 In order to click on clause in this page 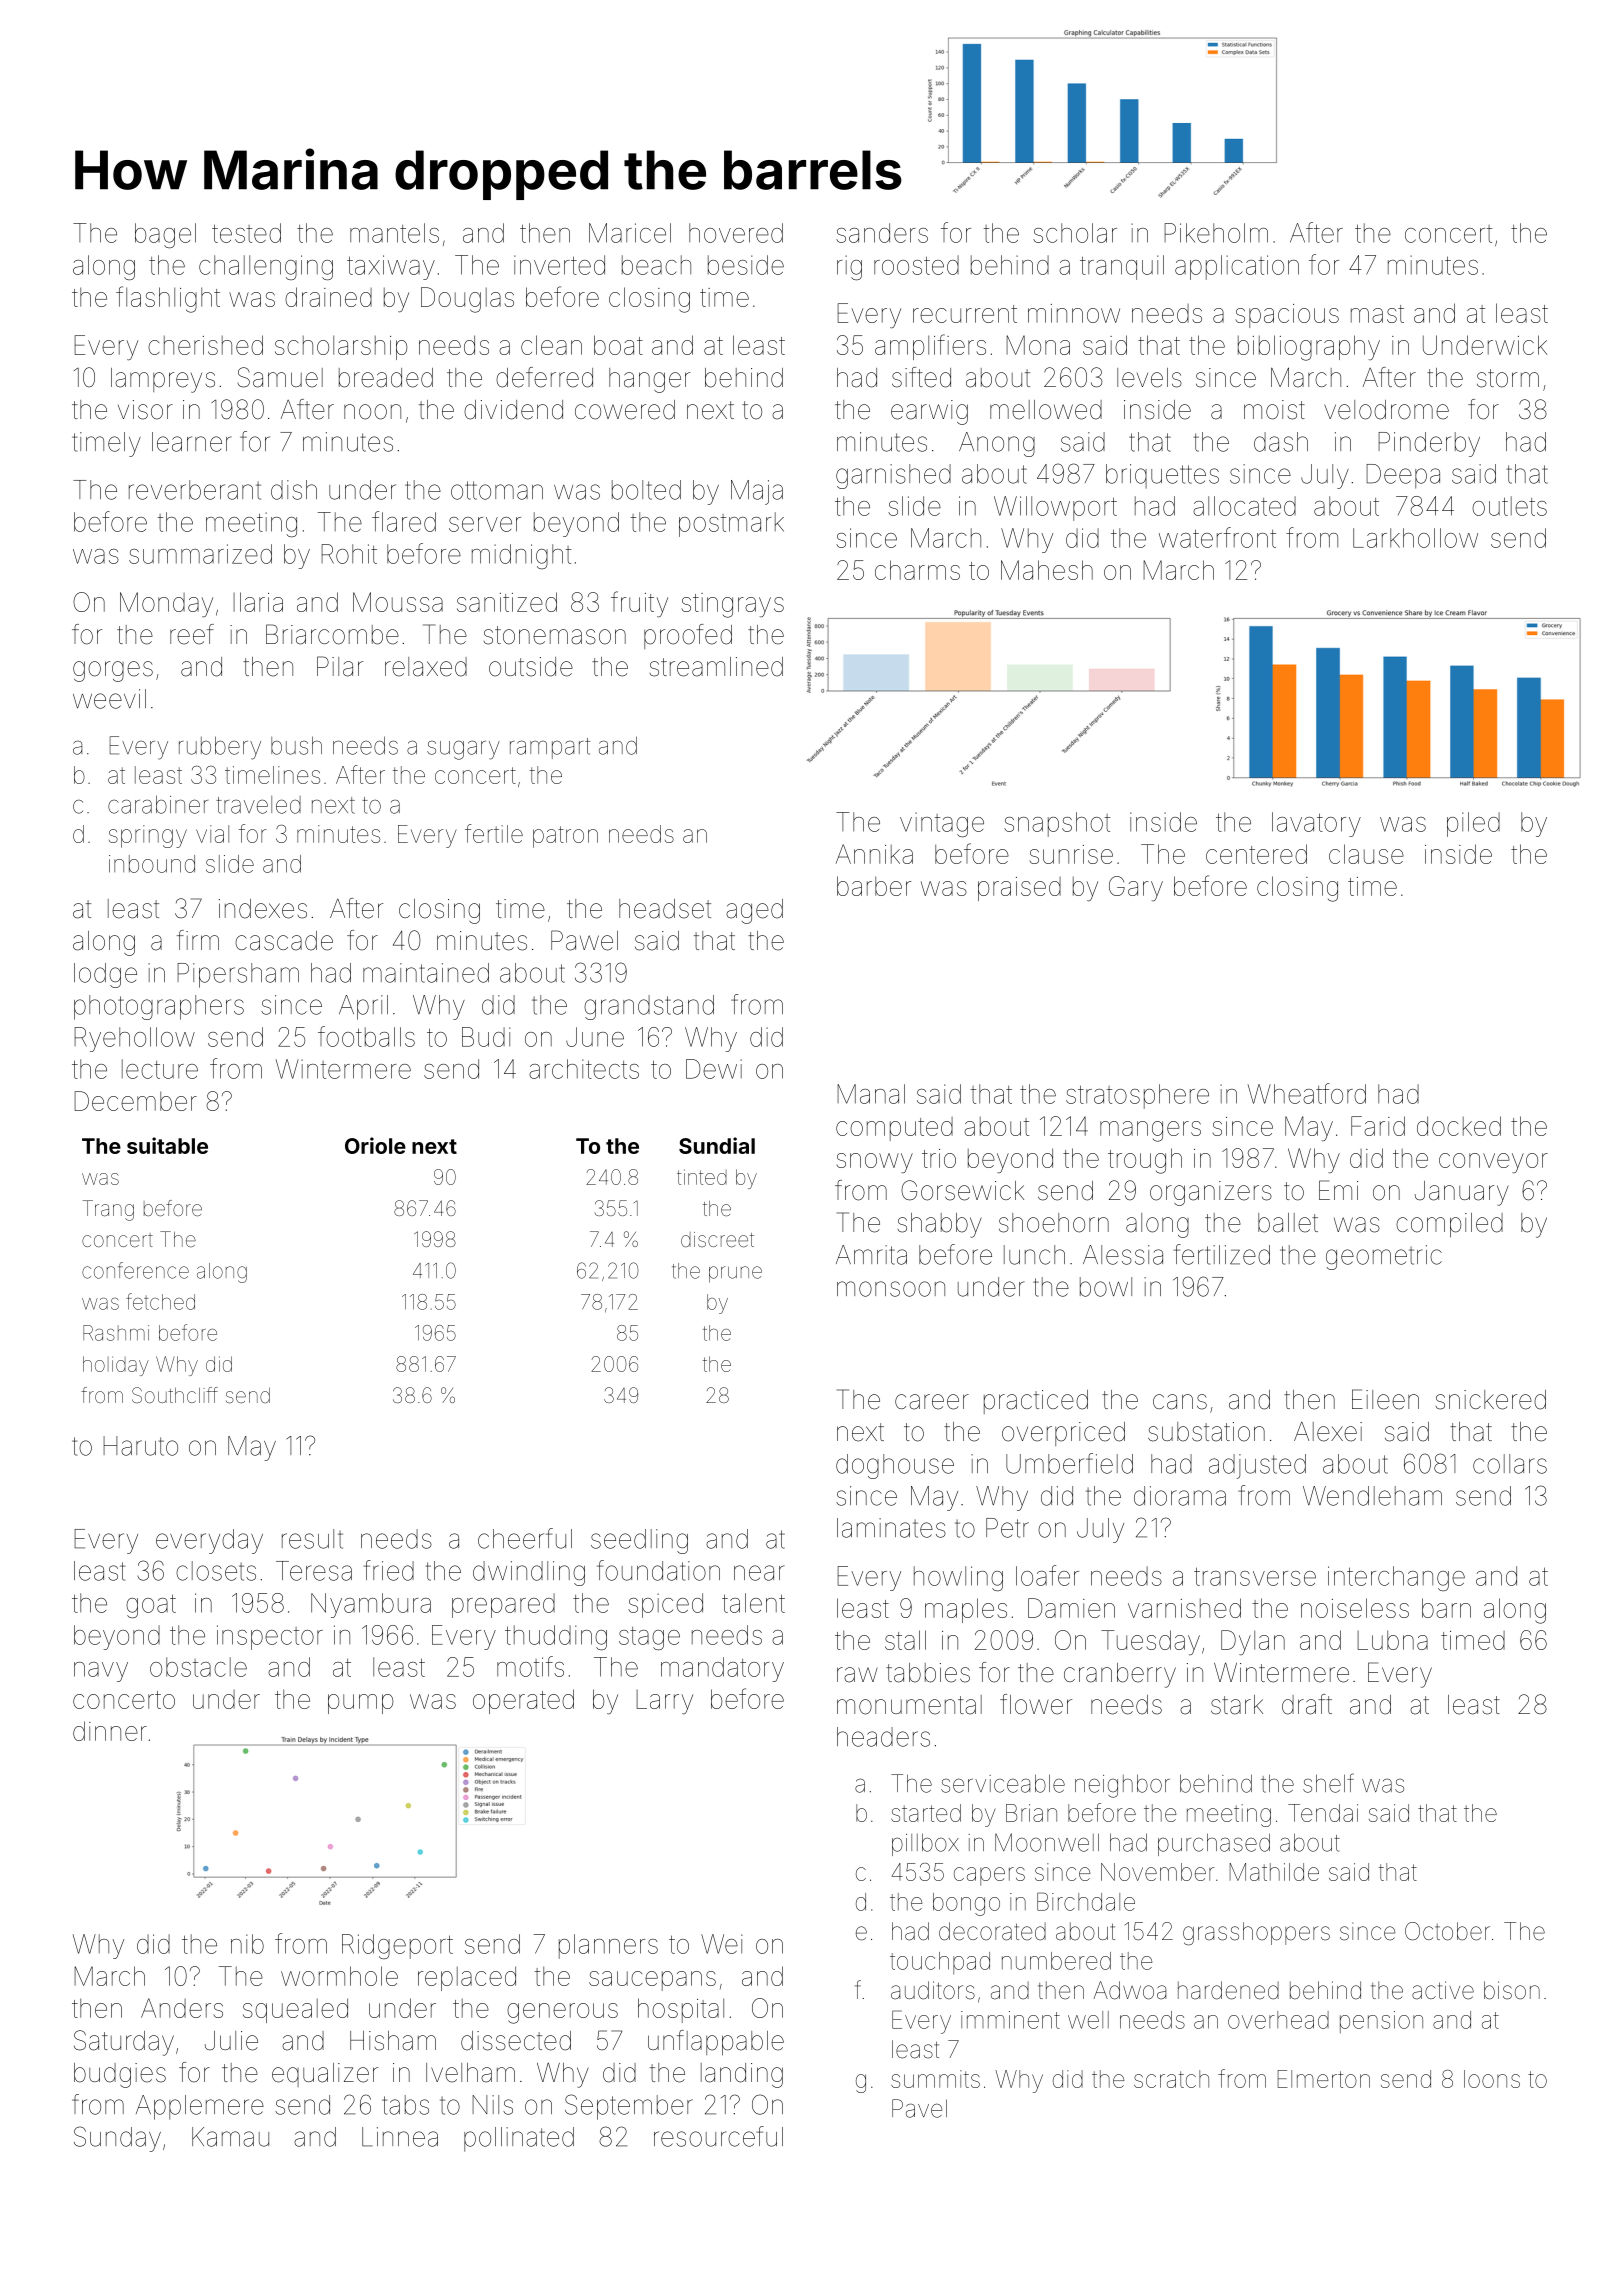, I will do `click(1366, 854)`.
